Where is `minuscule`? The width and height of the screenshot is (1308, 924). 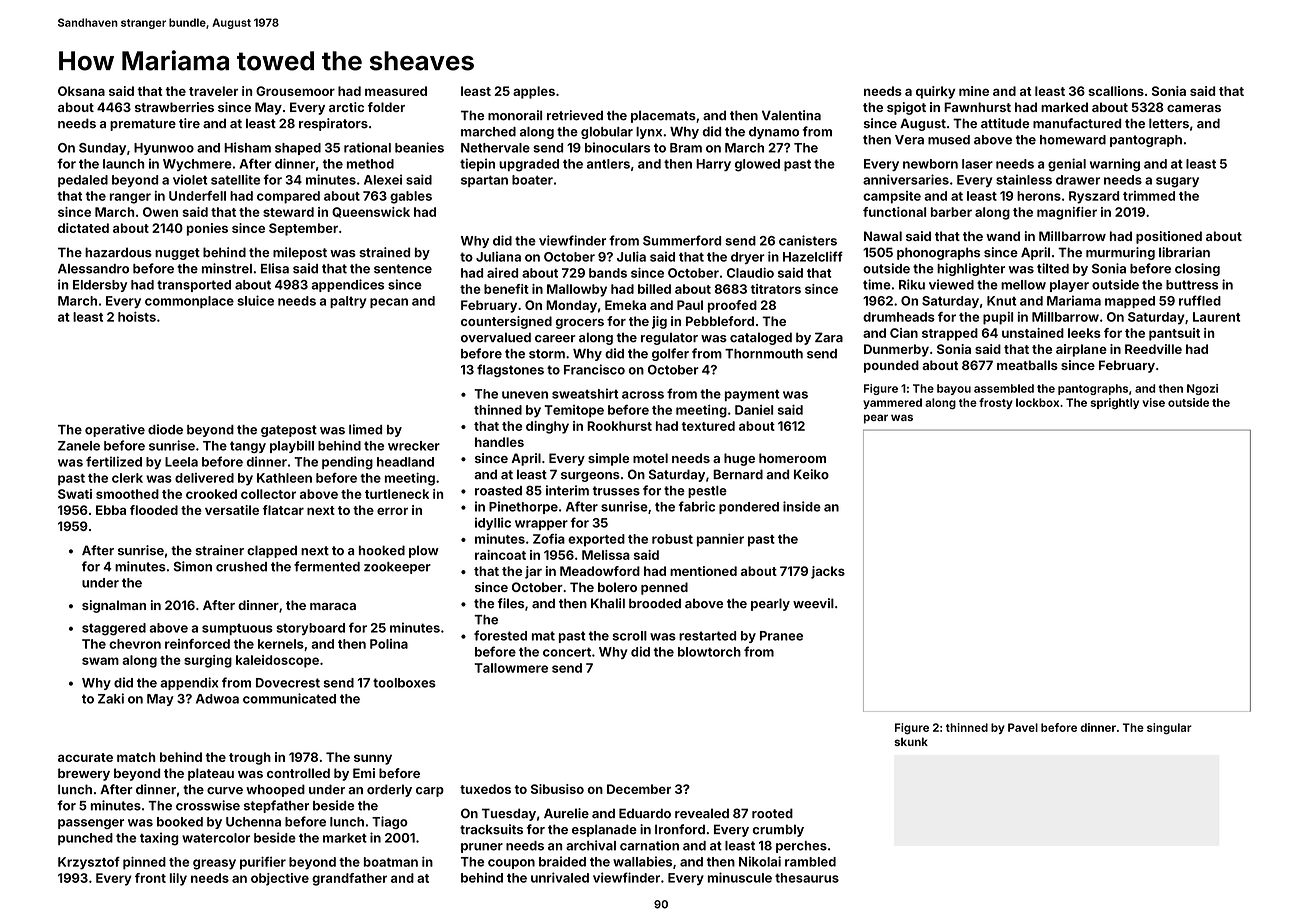 minuscule is located at coordinates (740, 877).
